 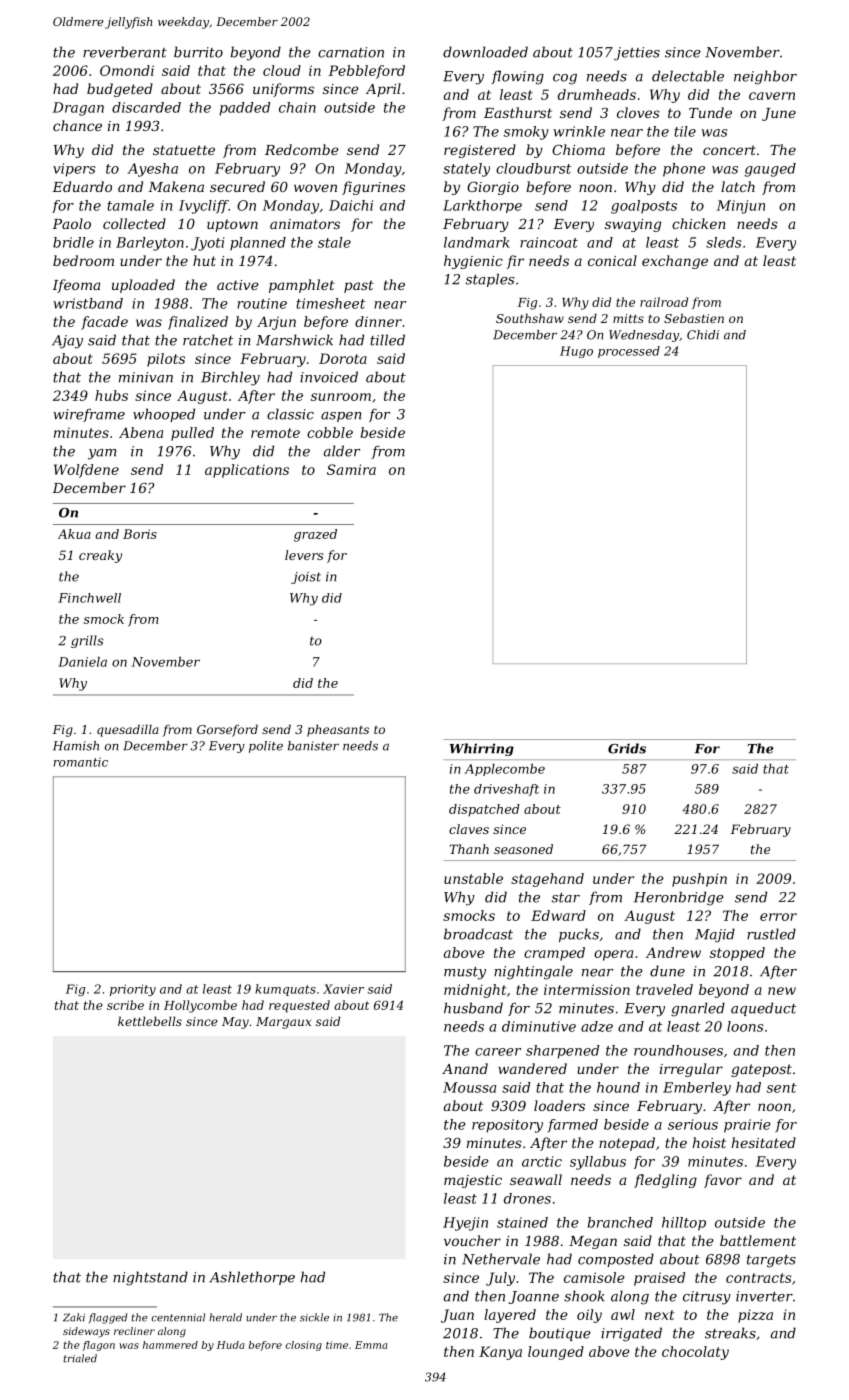 I want to click on gauged, so click(x=770, y=170).
